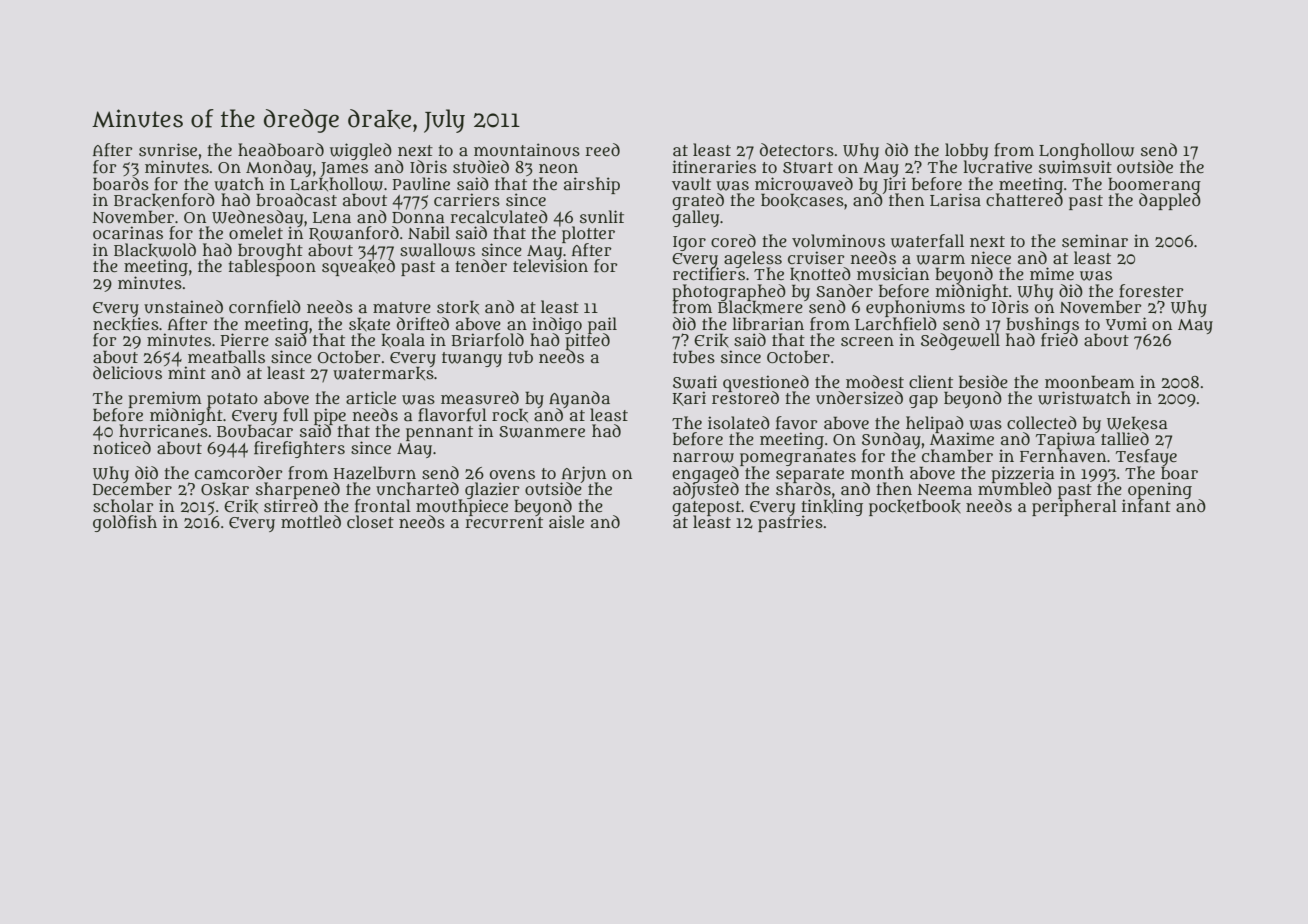 This image has width=1308, height=924. What do you see at coordinates (550, 266) in the image?
I see `television` at bounding box center [550, 266].
